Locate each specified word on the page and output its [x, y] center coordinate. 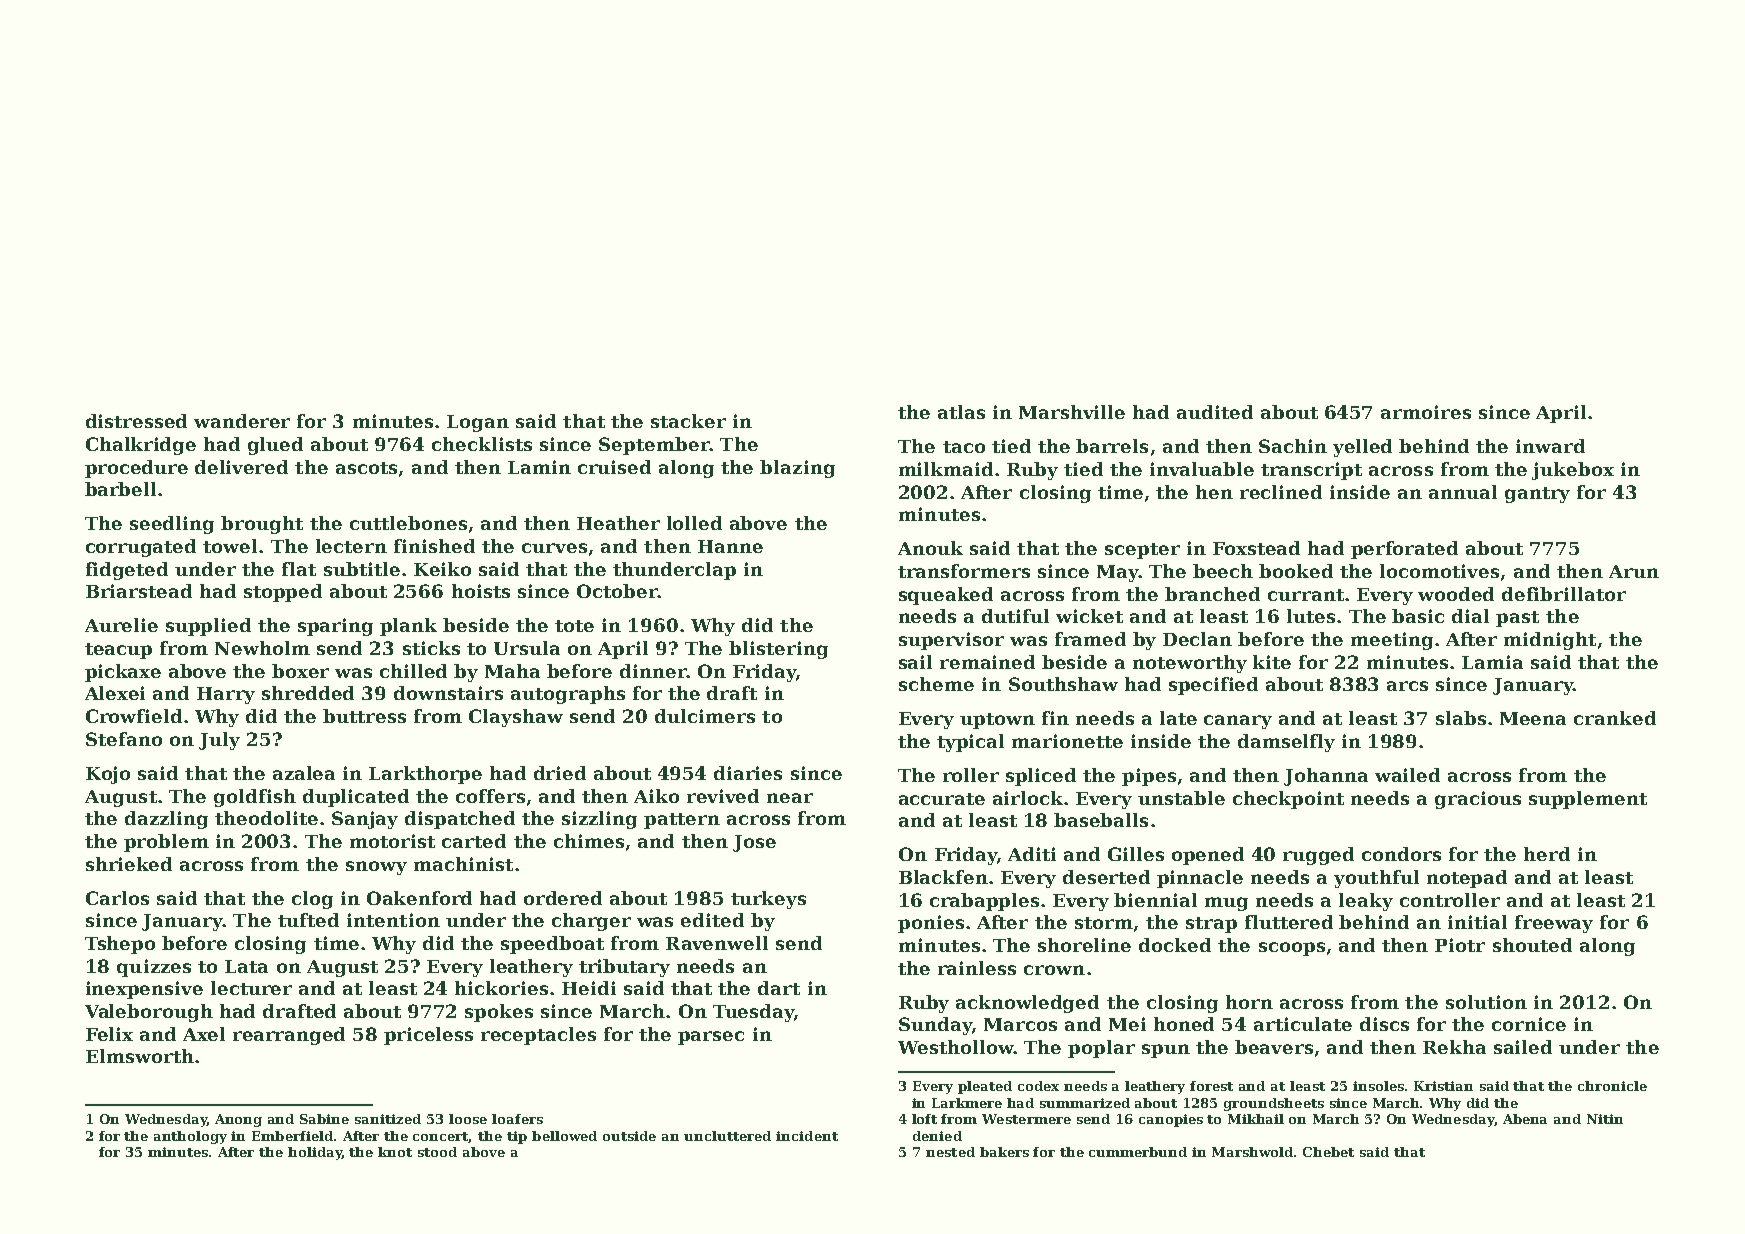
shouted [1532, 945]
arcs [1407, 686]
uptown [997, 721]
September [654, 446]
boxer [300, 671]
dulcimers [705, 716]
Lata [246, 966]
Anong [238, 1120]
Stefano [124, 739]
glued [275, 446]
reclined [1281, 492]
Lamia [1492, 662]
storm [1104, 923]
